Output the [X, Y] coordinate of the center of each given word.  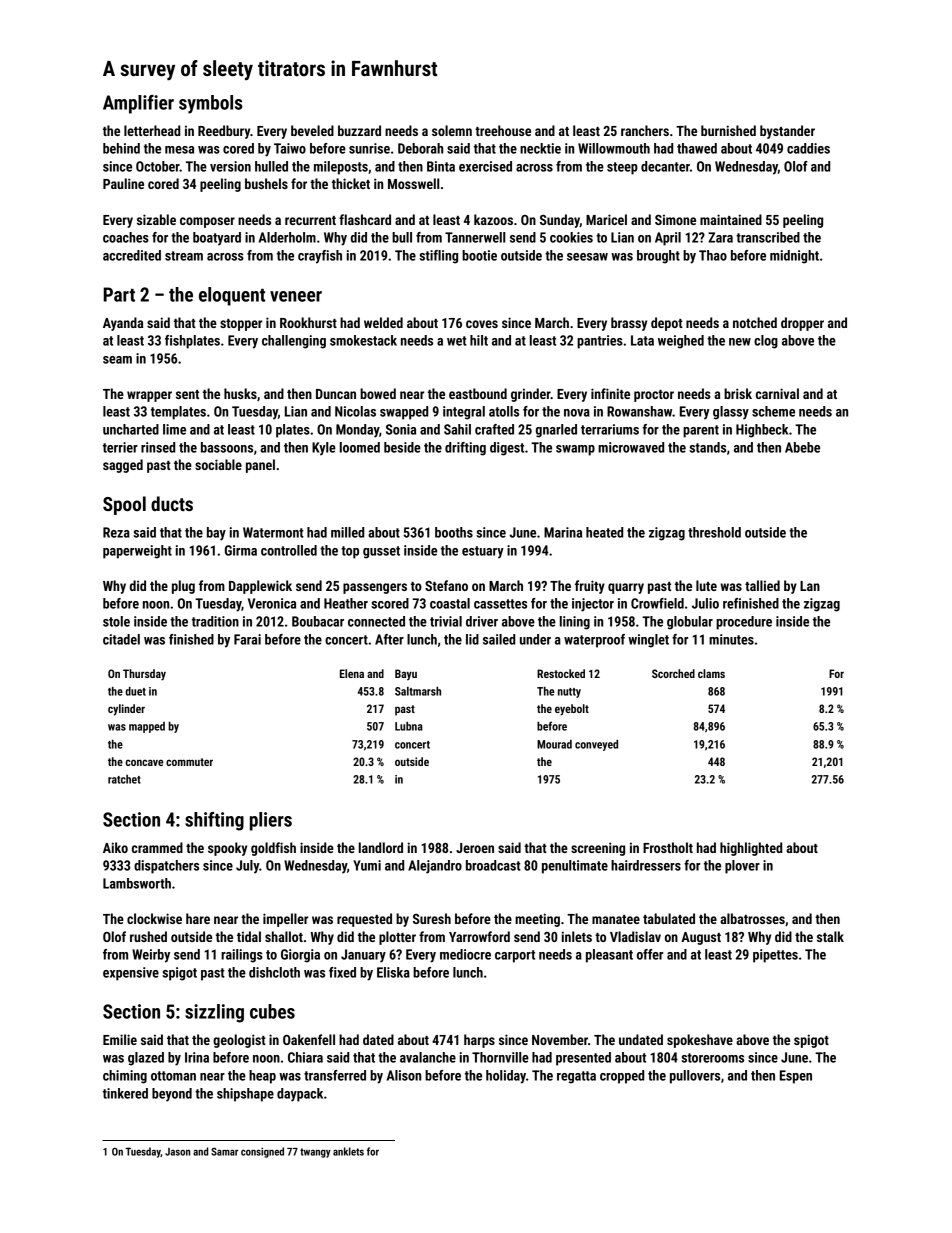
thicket [351, 183]
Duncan [336, 394]
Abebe [802, 447]
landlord [381, 847]
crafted [494, 429]
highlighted [751, 849]
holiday [506, 1077]
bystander [787, 132]
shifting [214, 821]
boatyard [217, 239]
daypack [300, 1095]
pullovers [695, 1077]
